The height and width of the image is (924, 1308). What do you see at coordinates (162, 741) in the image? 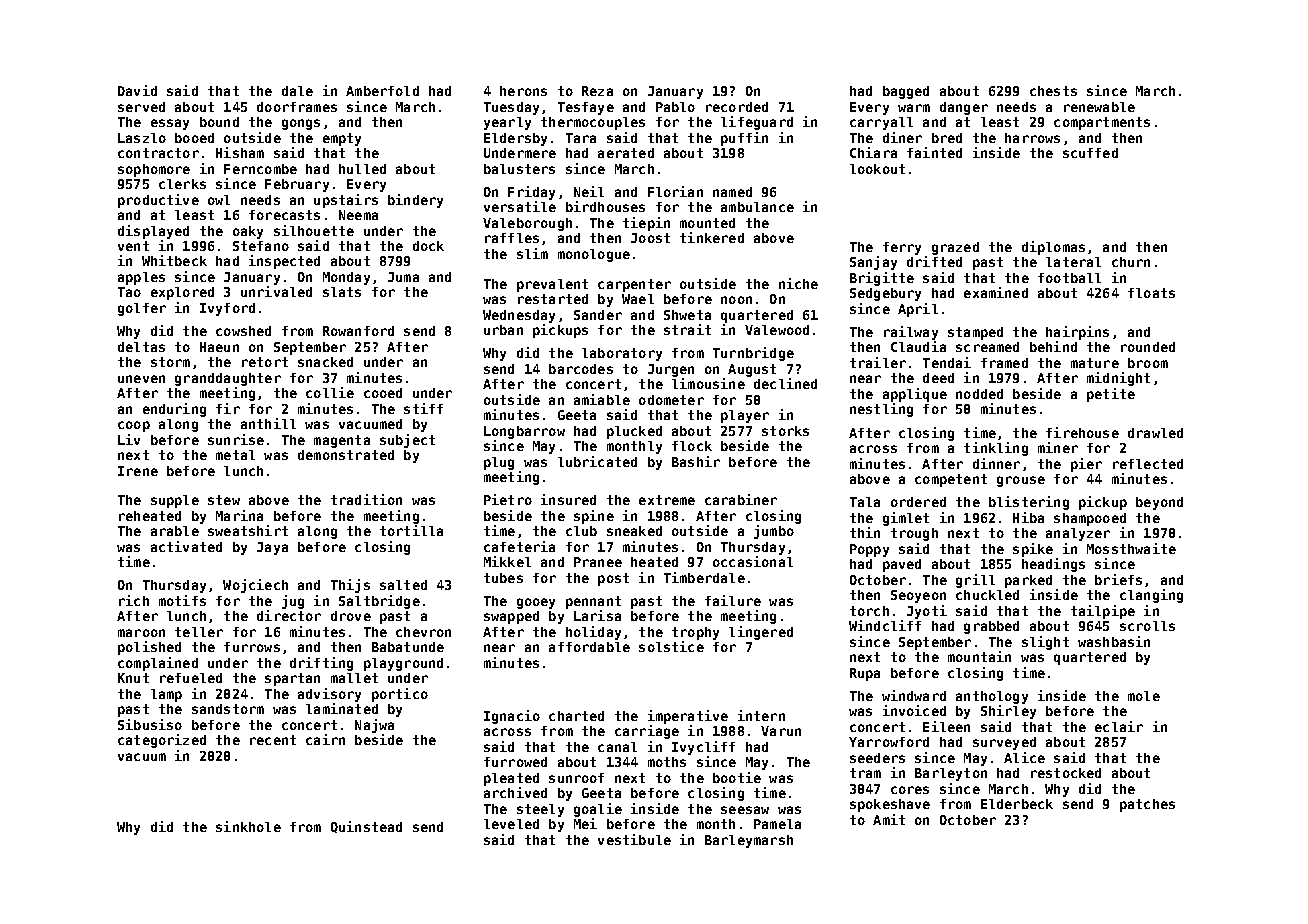
I see `categorized` at bounding box center [162, 741].
